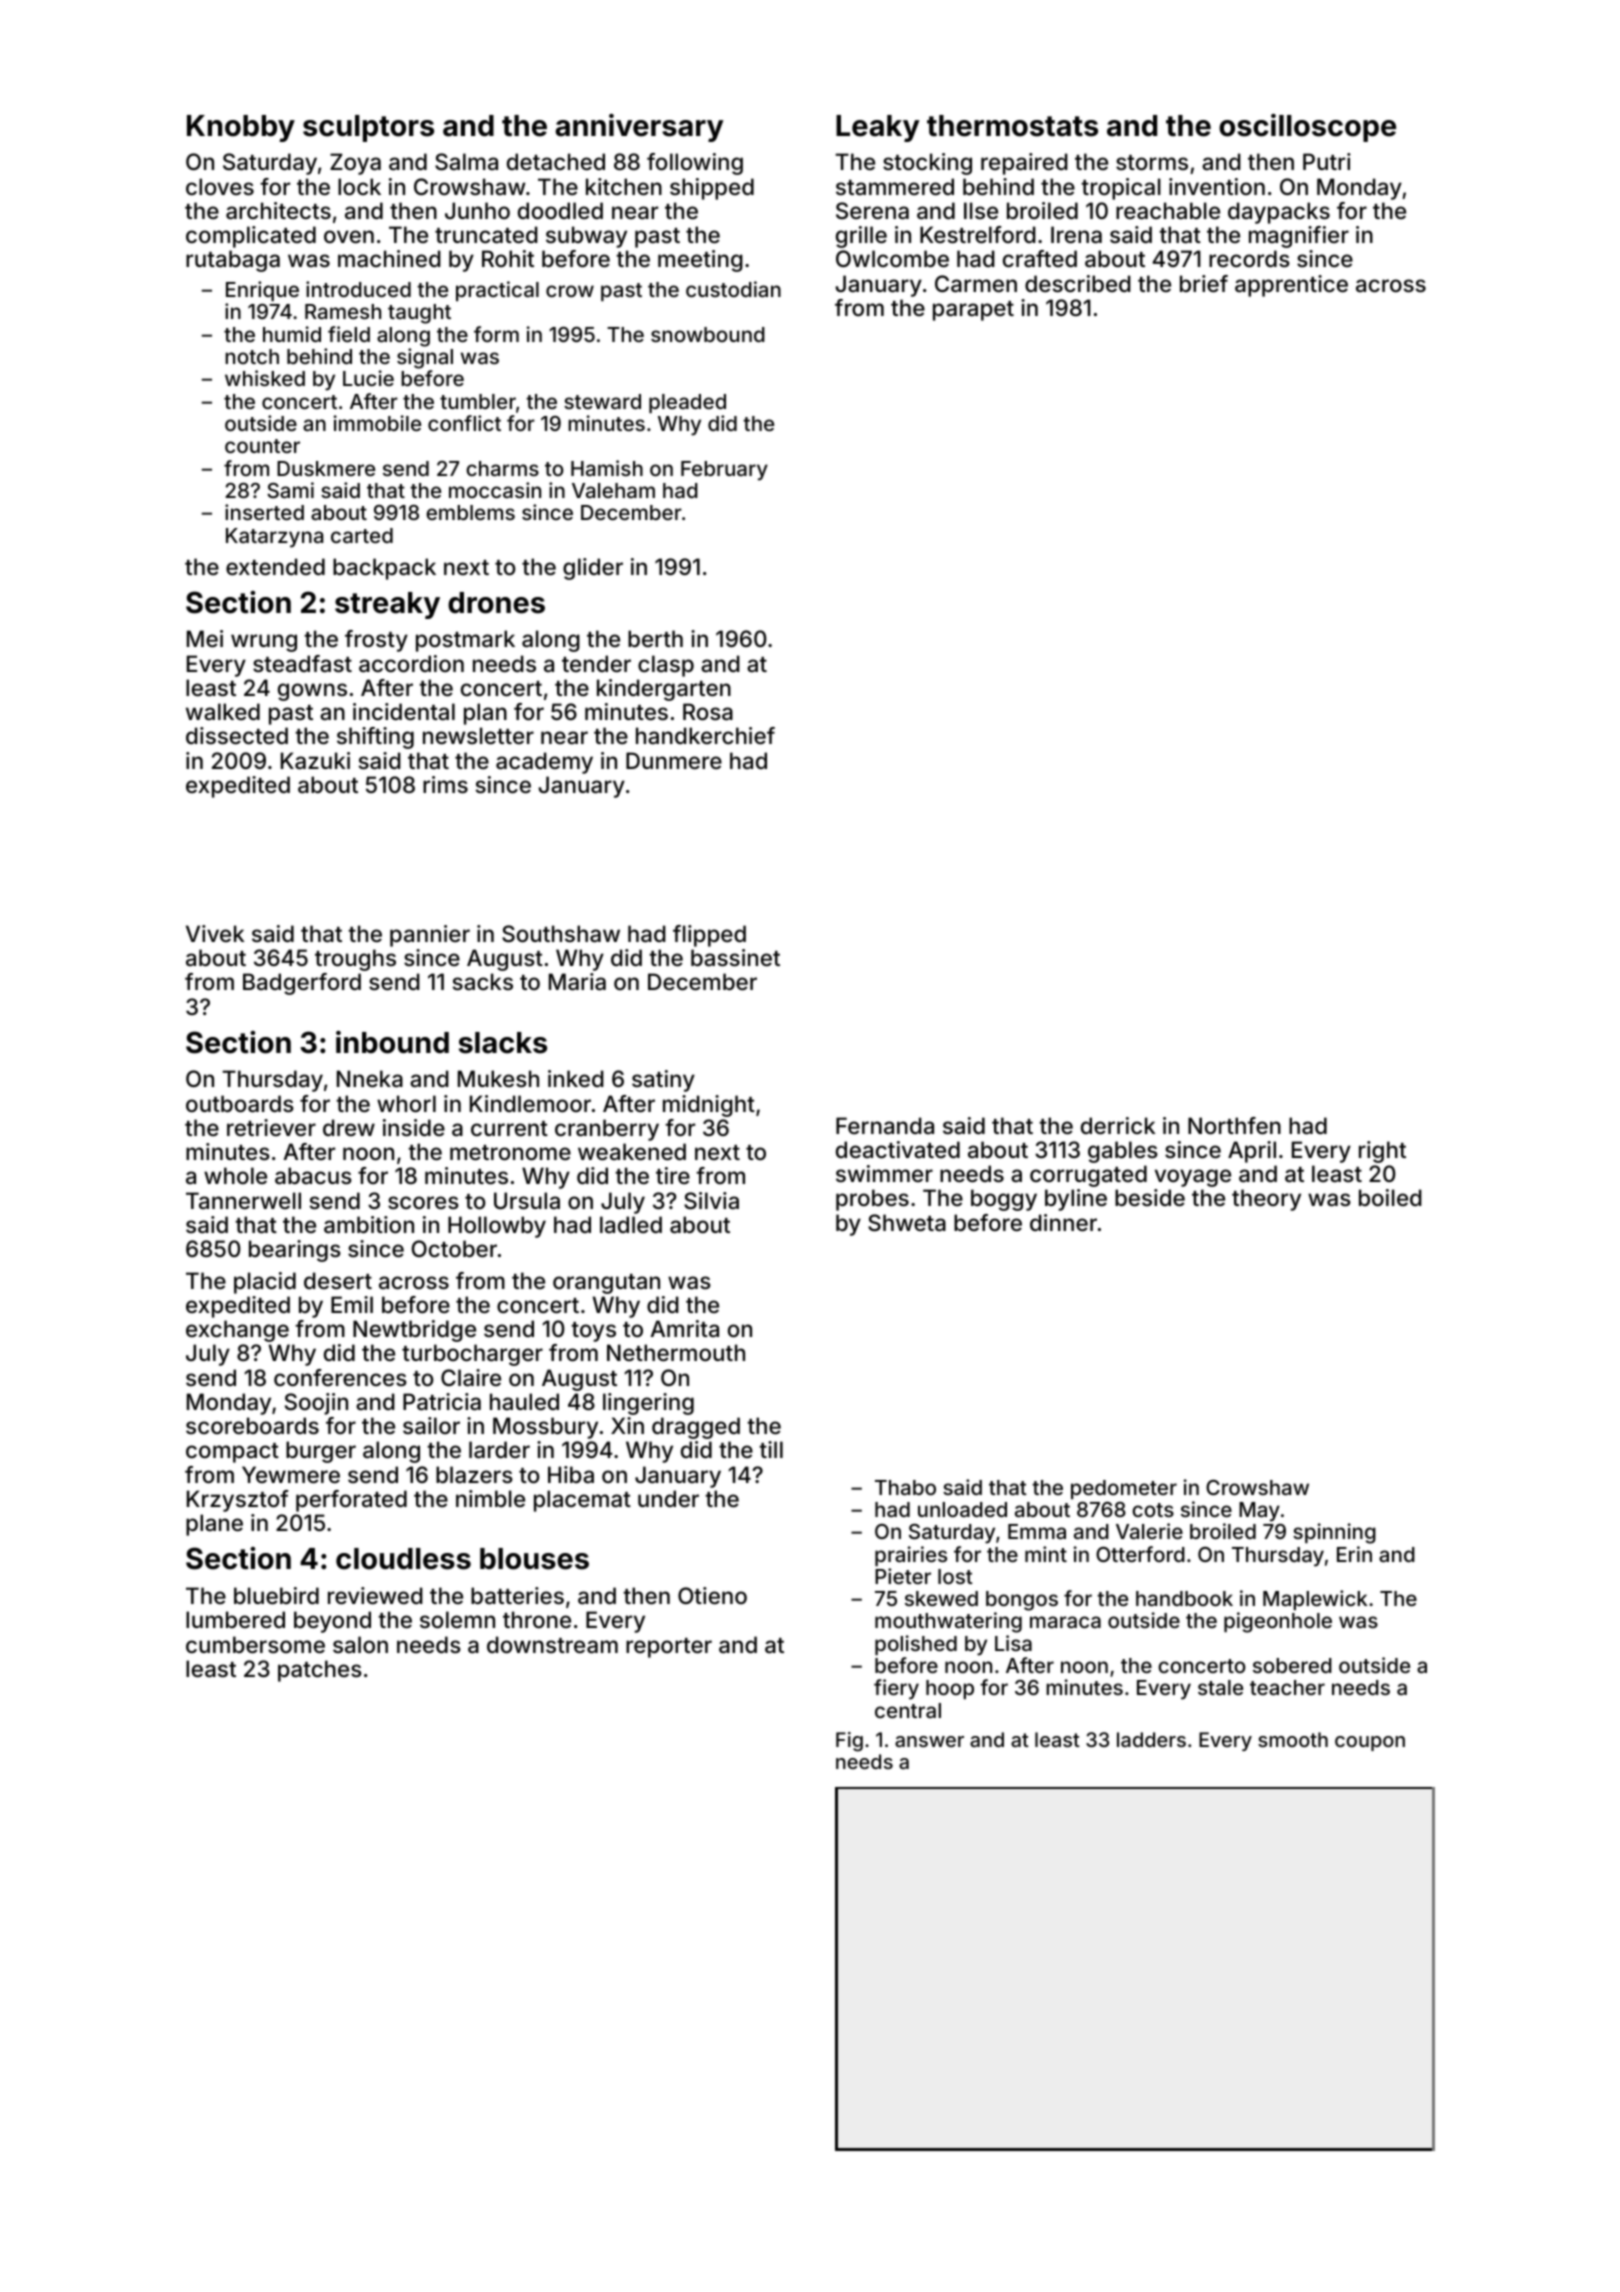 Image resolution: width=1620 pixels, height=2292 pixels. Describe the element at coordinates (771, 1449) in the image. I see `till` at that location.
